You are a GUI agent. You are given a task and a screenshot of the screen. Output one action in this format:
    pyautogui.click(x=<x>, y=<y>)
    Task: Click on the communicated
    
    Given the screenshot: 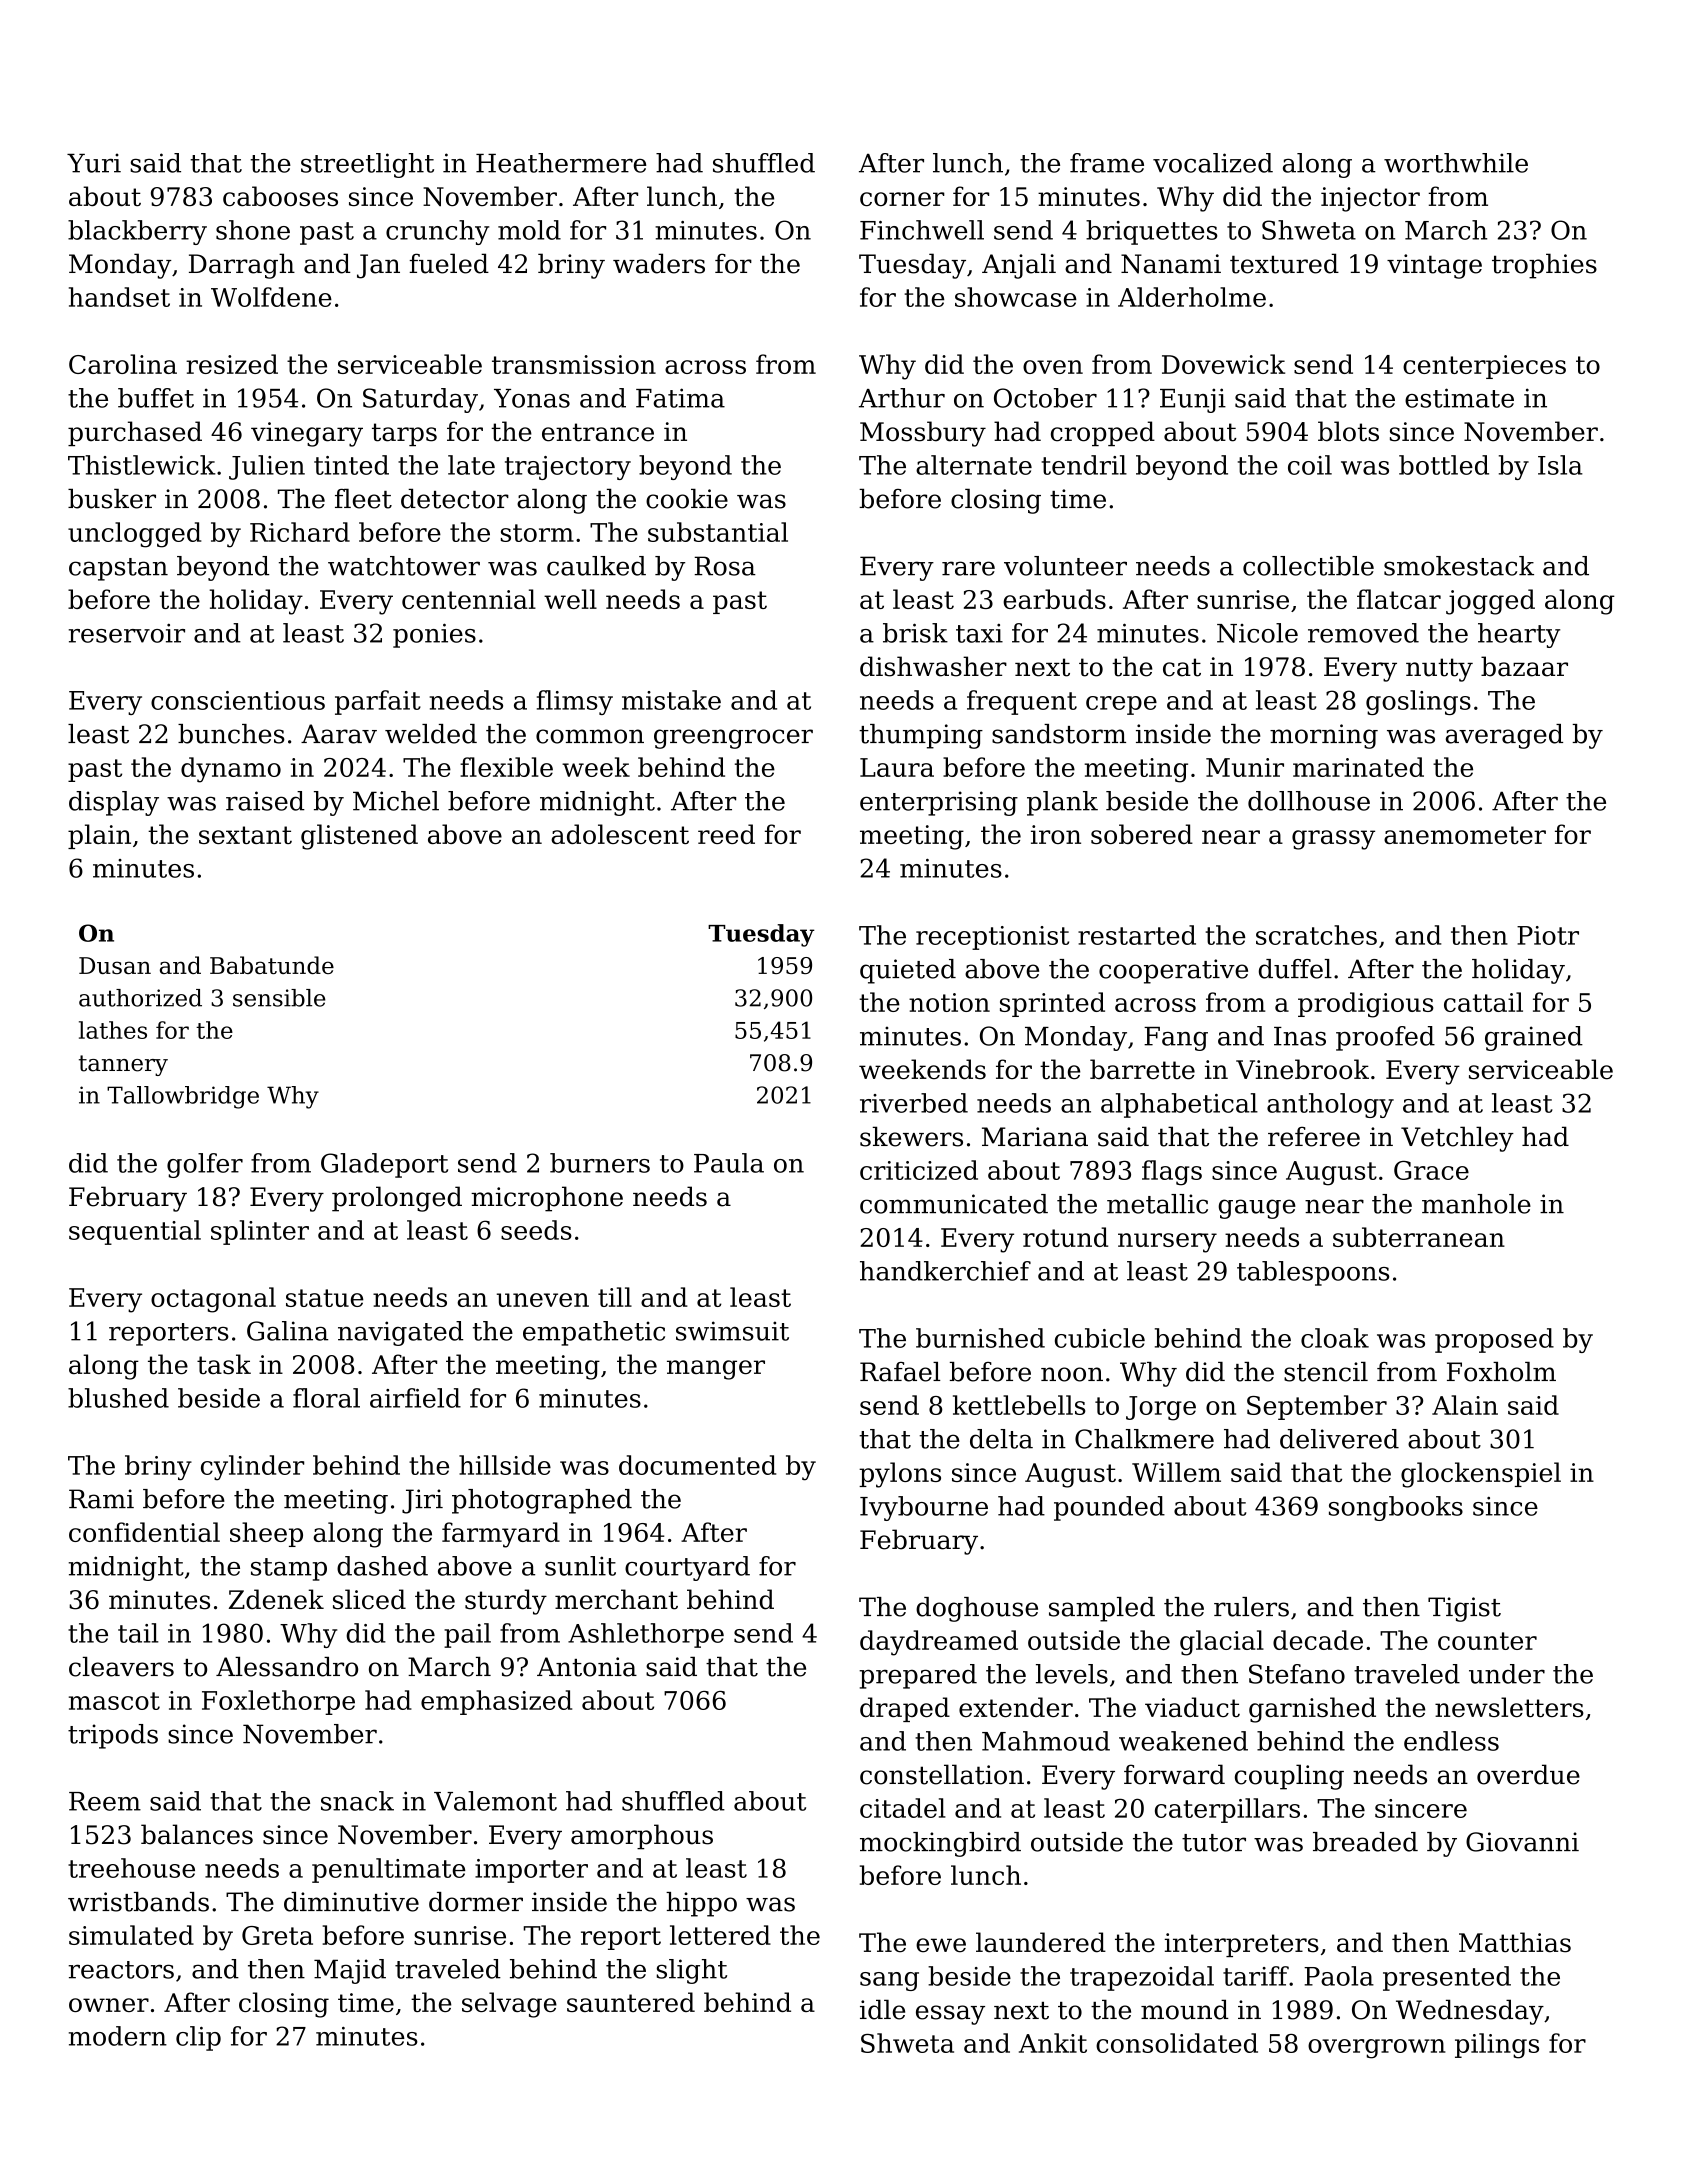 What is the action you would take?
    pyautogui.click(x=954, y=1204)
